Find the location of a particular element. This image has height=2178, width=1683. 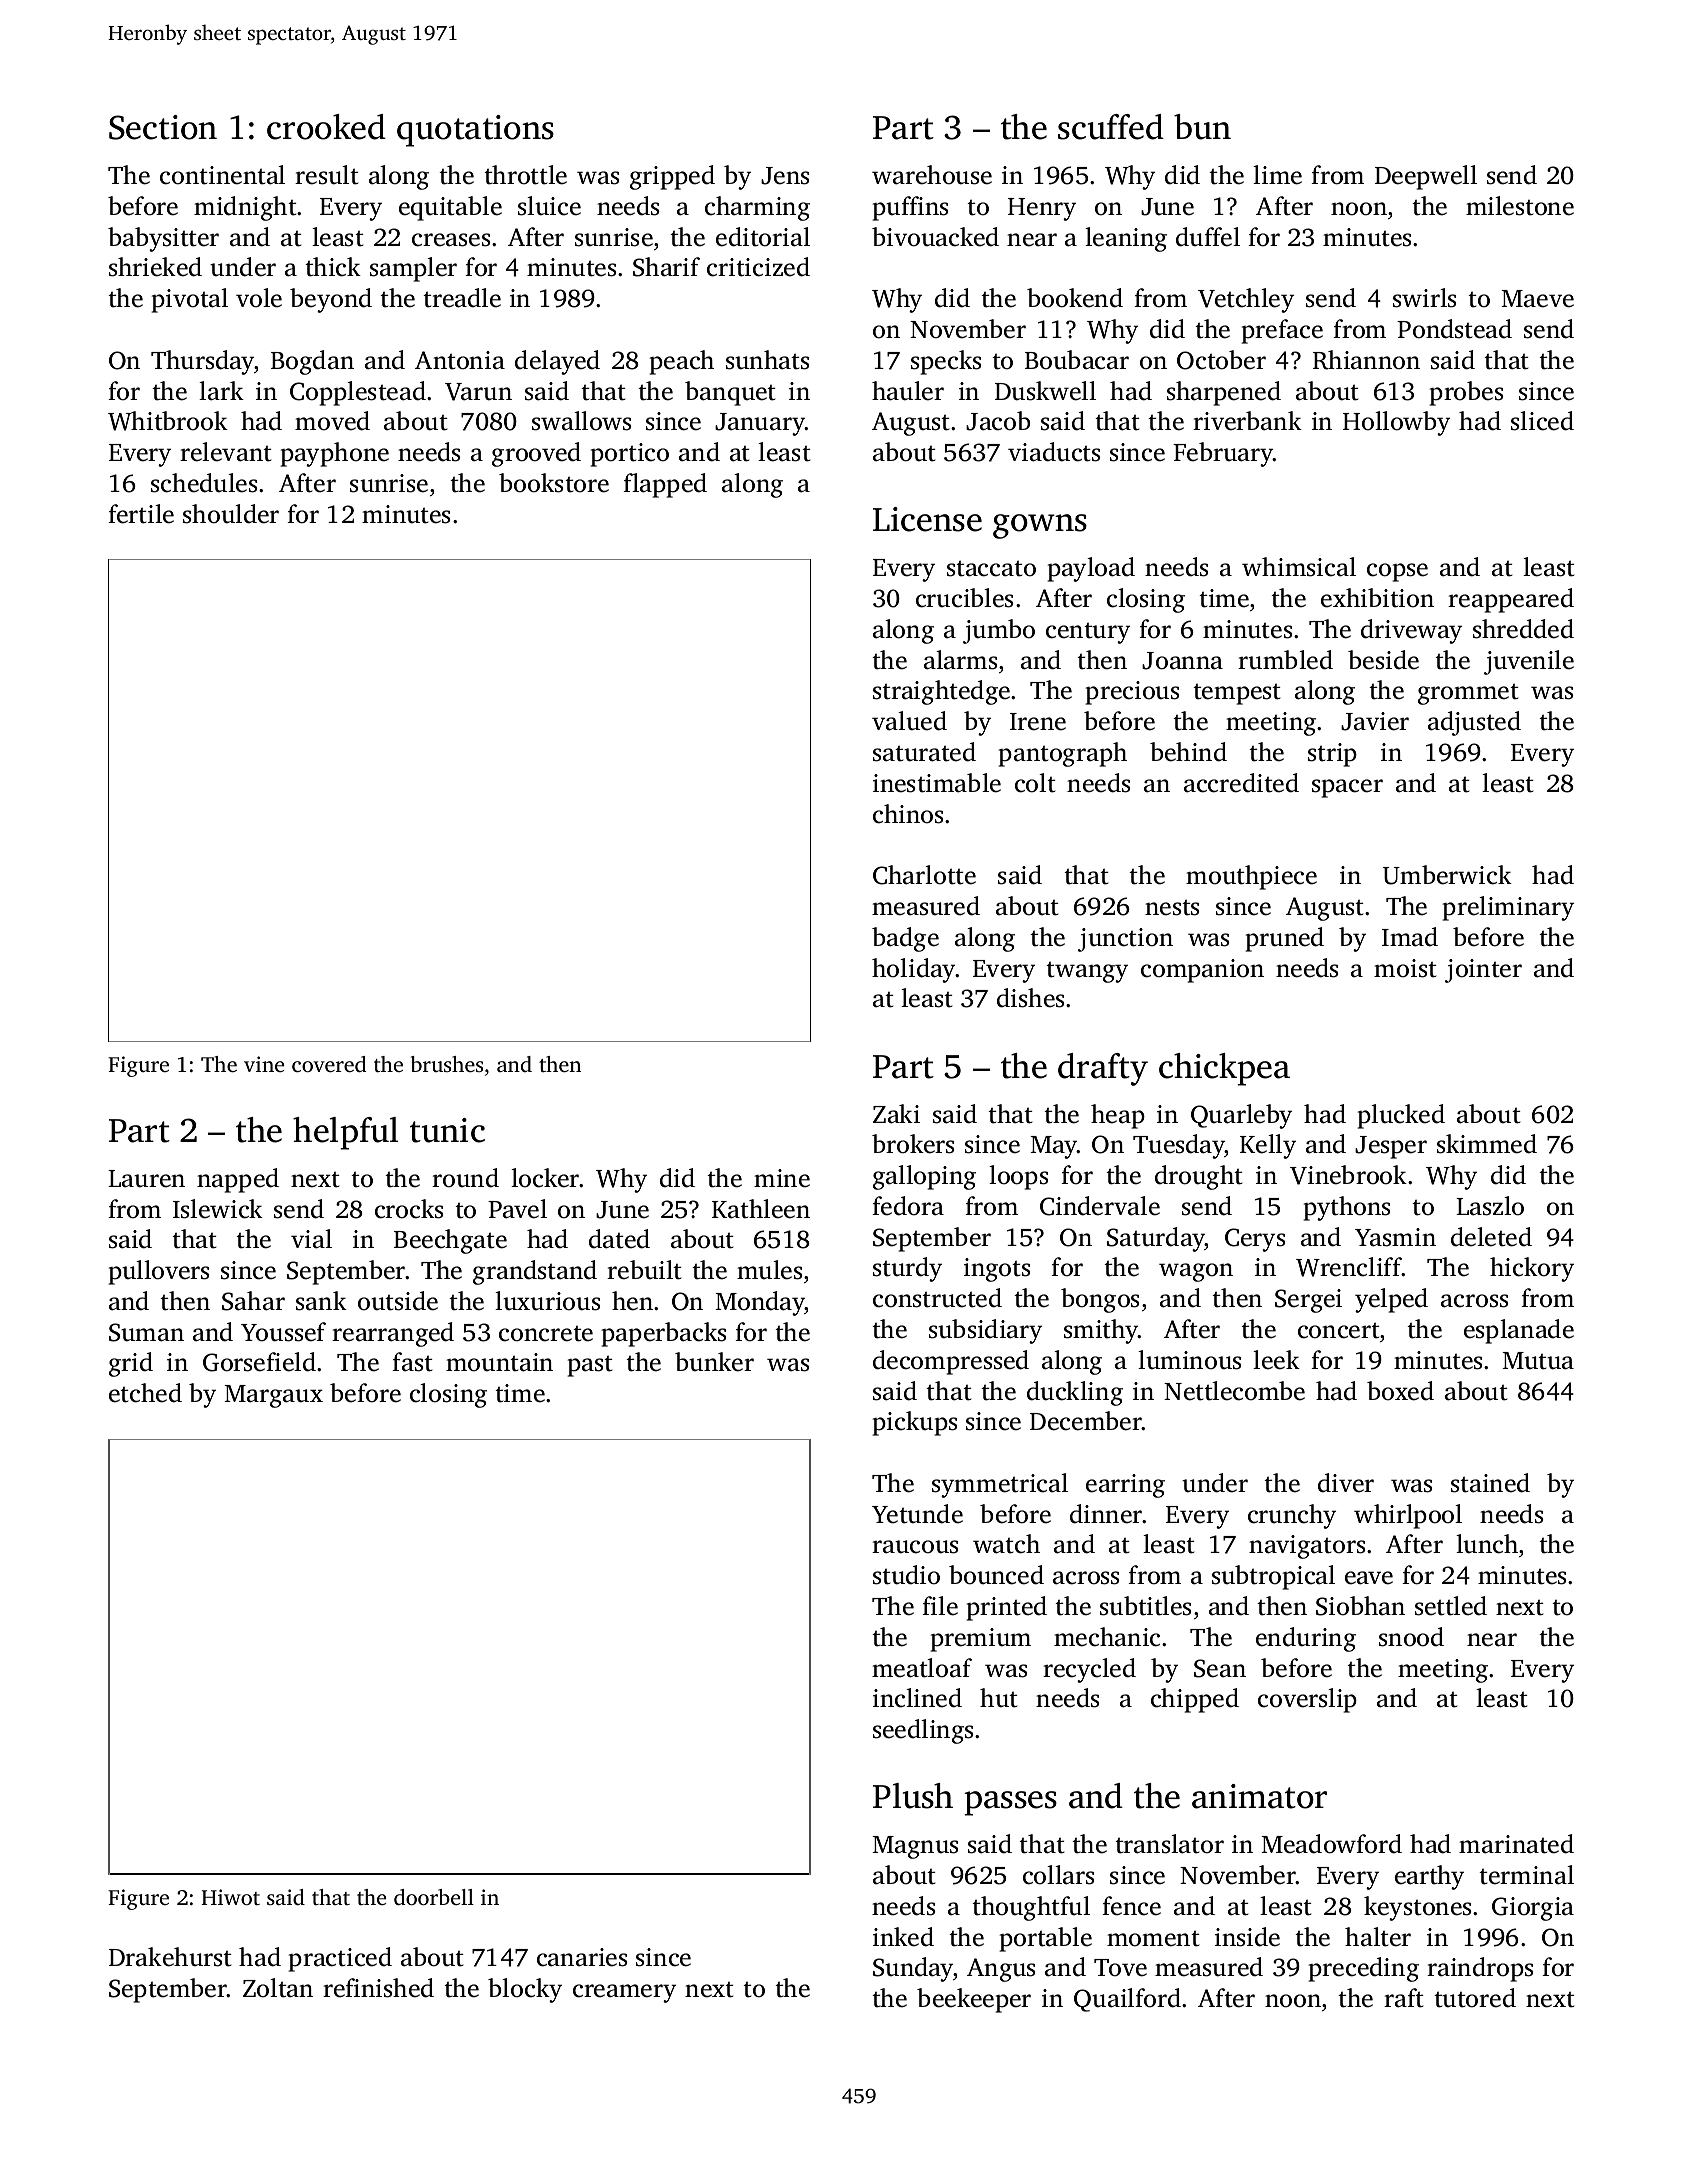

Cerys is located at coordinates (1255, 1240).
